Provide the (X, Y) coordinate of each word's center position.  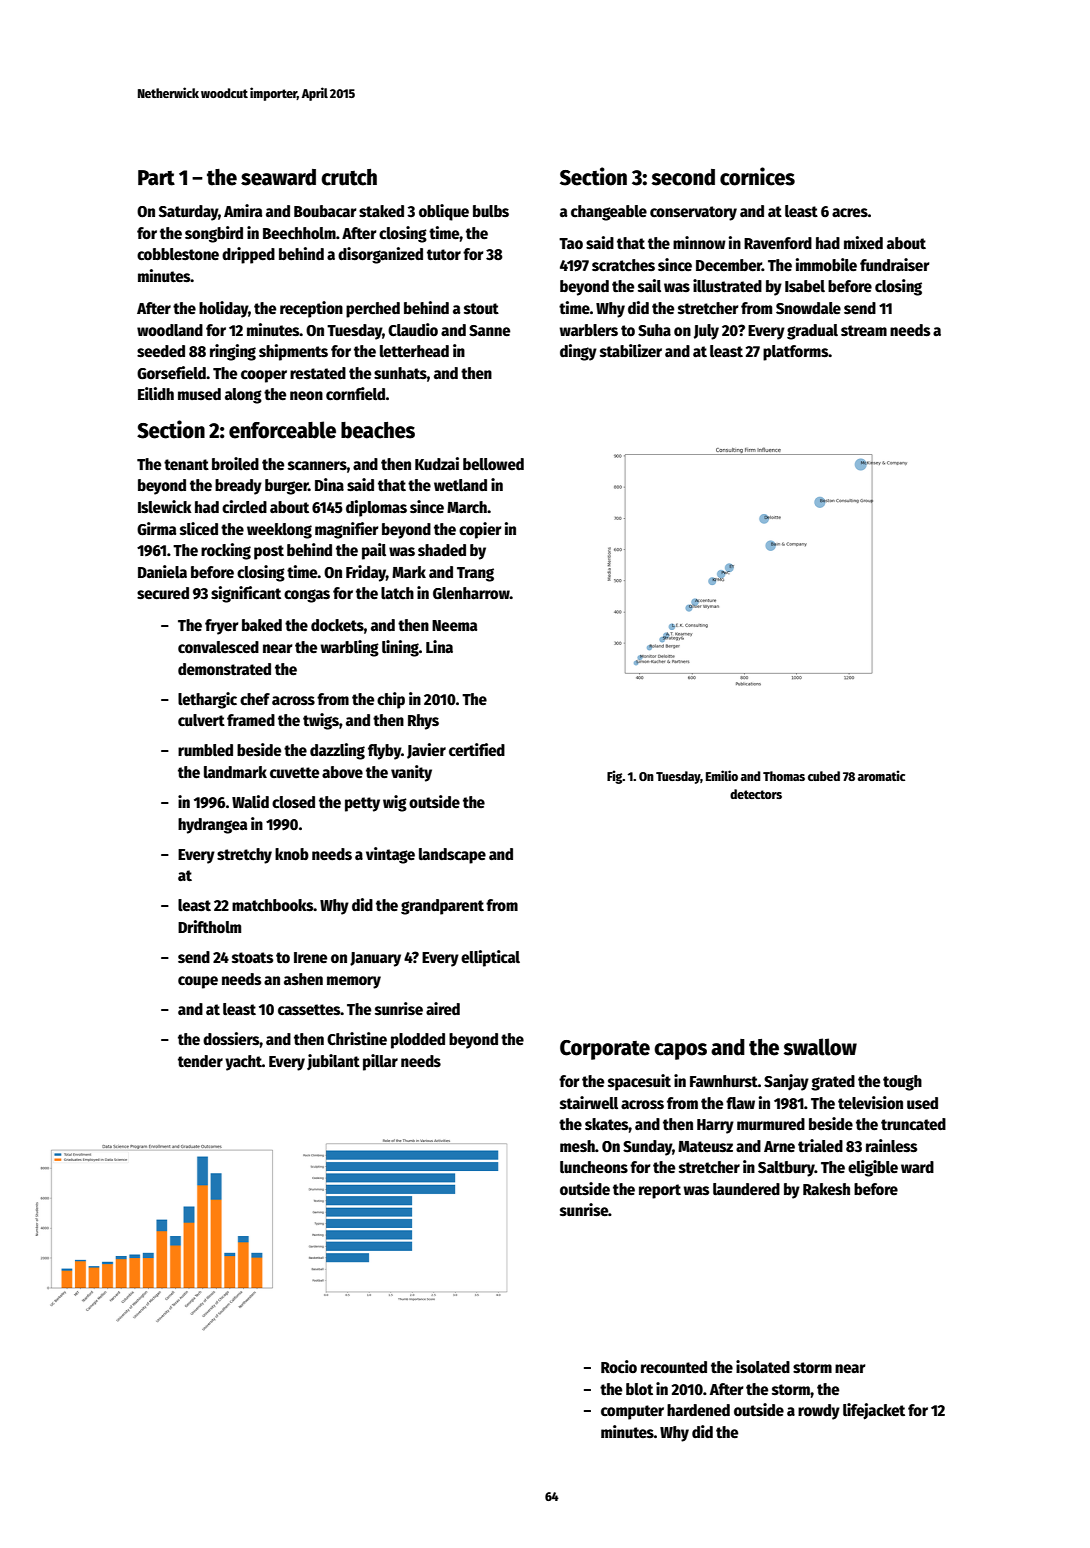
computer (632, 1412)
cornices (757, 176)
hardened (698, 1410)
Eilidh (156, 393)
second (683, 177)
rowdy (819, 1412)
